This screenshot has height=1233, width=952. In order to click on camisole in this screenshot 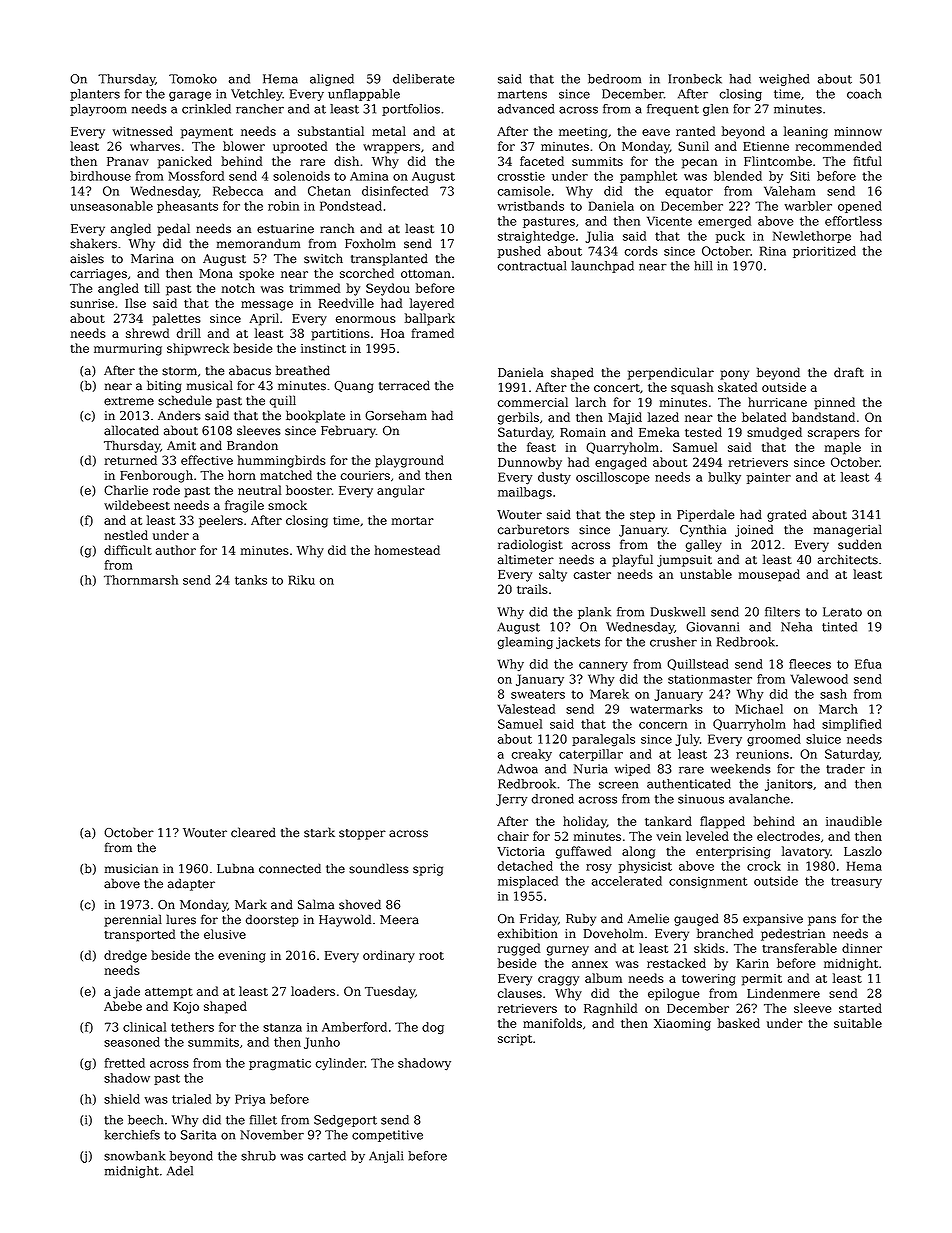, I will do `click(523, 191)`.
